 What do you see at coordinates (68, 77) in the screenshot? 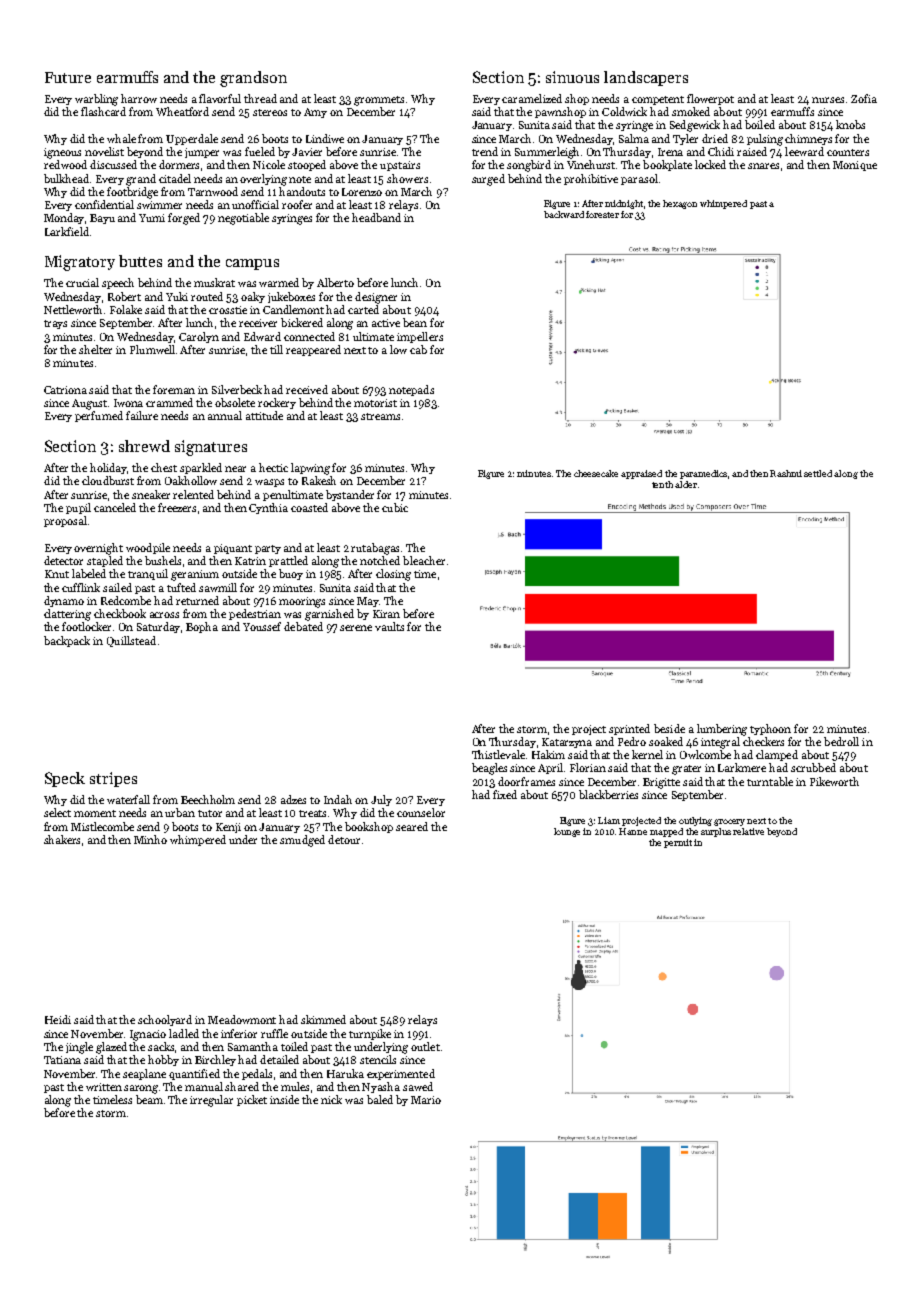
I see `Future` at bounding box center [68, 77].
